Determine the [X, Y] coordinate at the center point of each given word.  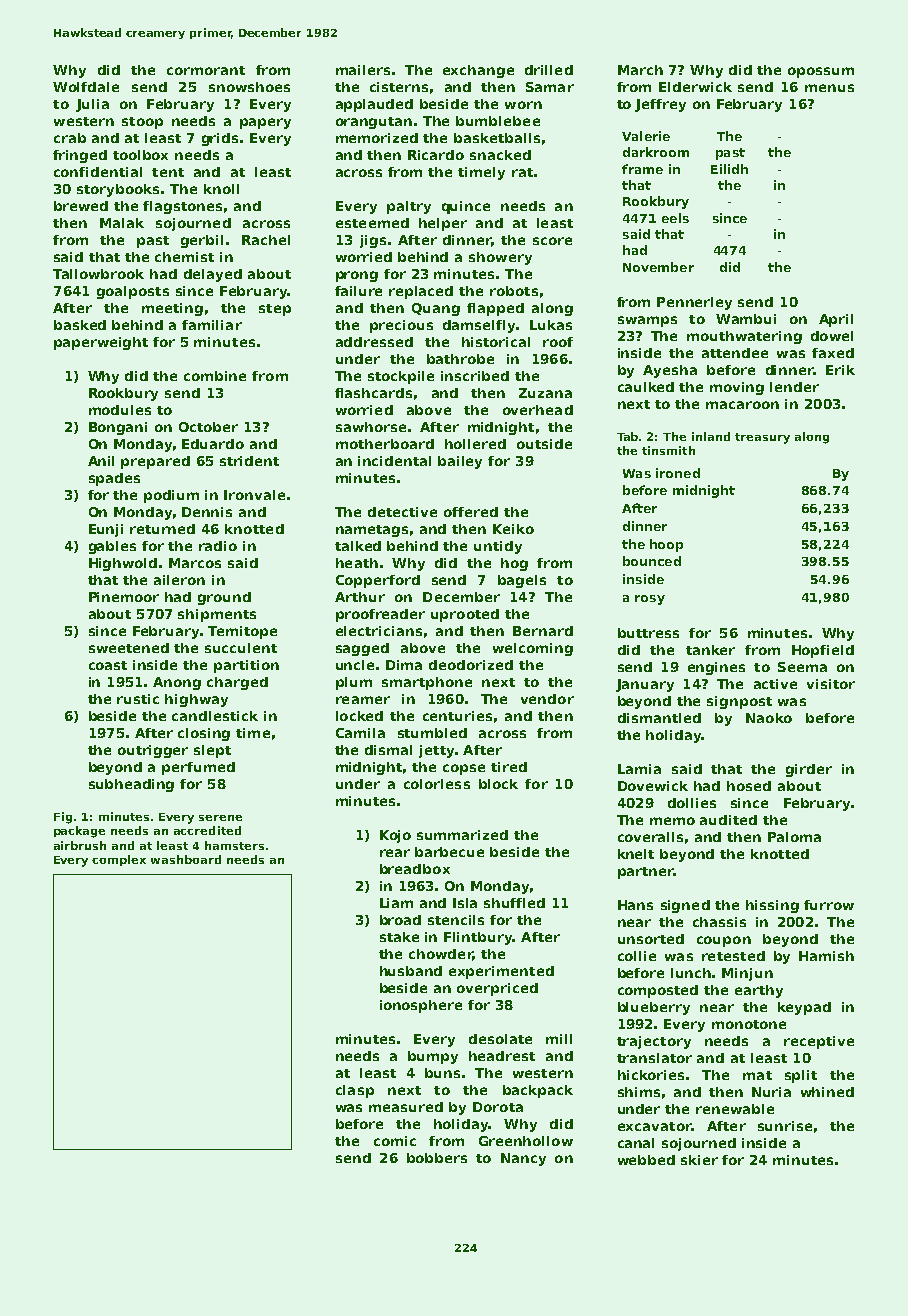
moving [737, 388]
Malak [122, 223]
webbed [646, 1160]
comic [395, 1141]
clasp [355, 1091]
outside [544, 444]
